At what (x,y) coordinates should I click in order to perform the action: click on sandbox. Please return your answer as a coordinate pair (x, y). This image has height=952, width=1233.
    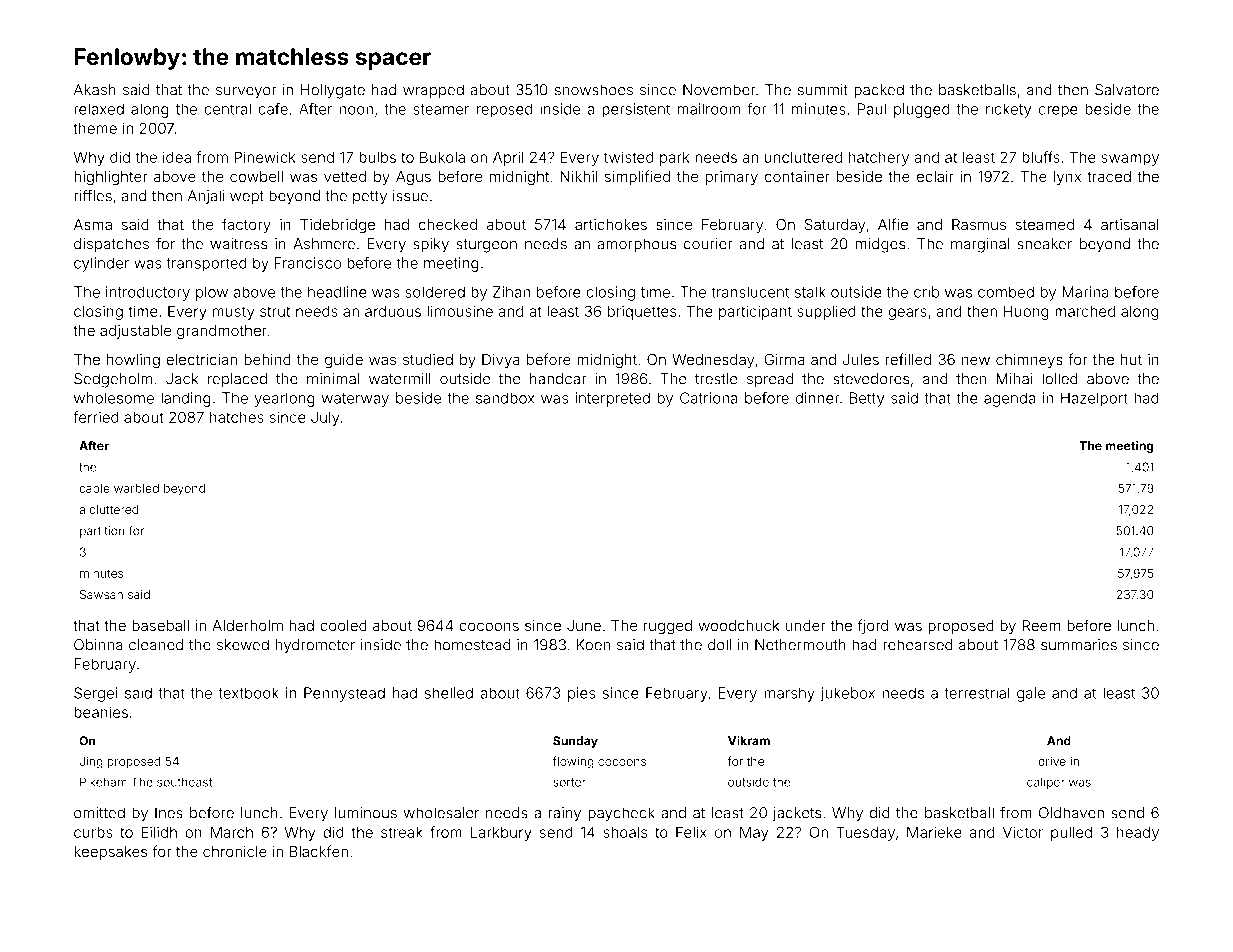
    Looking at the image, I should click on (505, 398).
